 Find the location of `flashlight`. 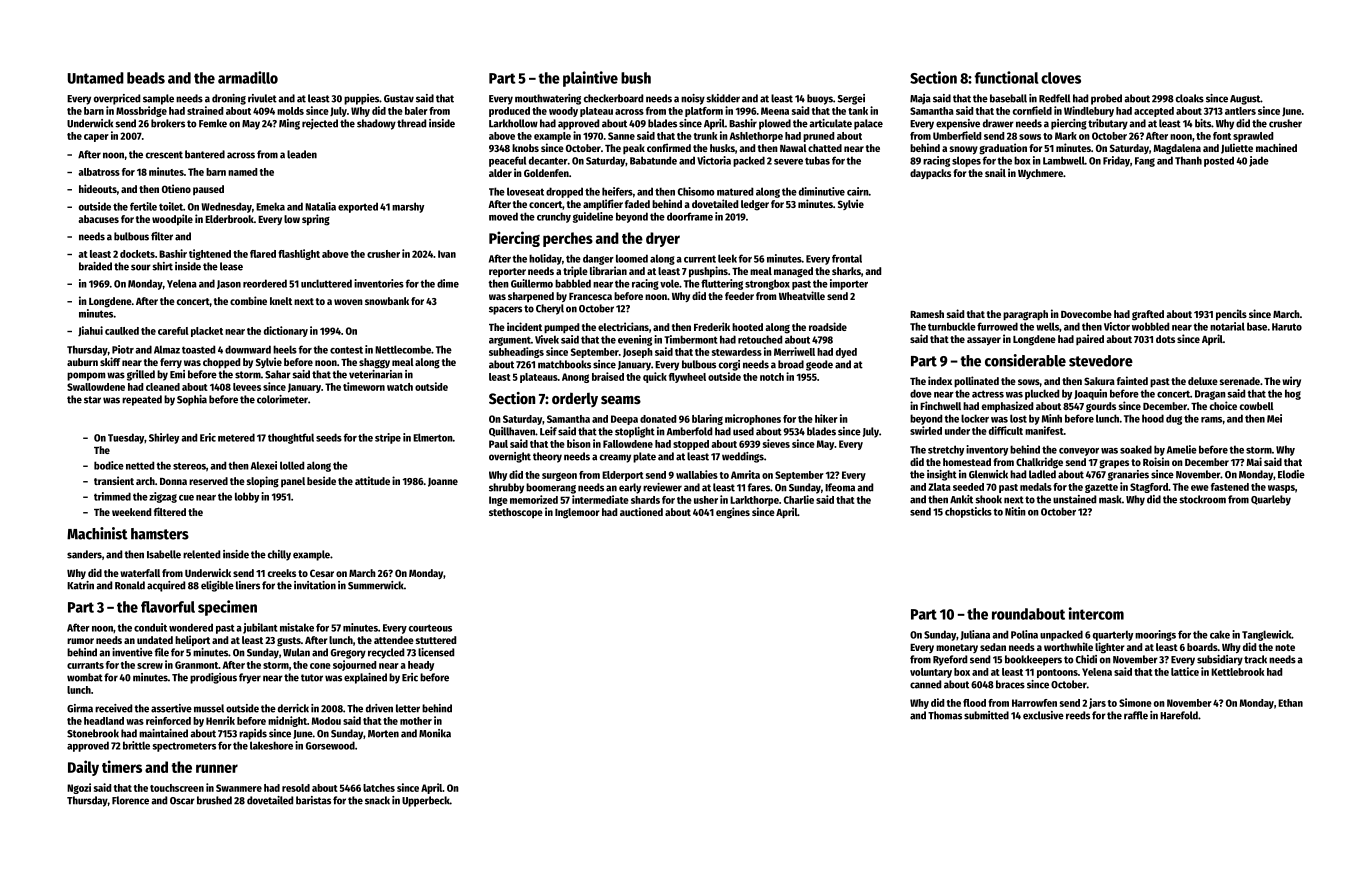

flashlight is located at coordinates (299, 254).
